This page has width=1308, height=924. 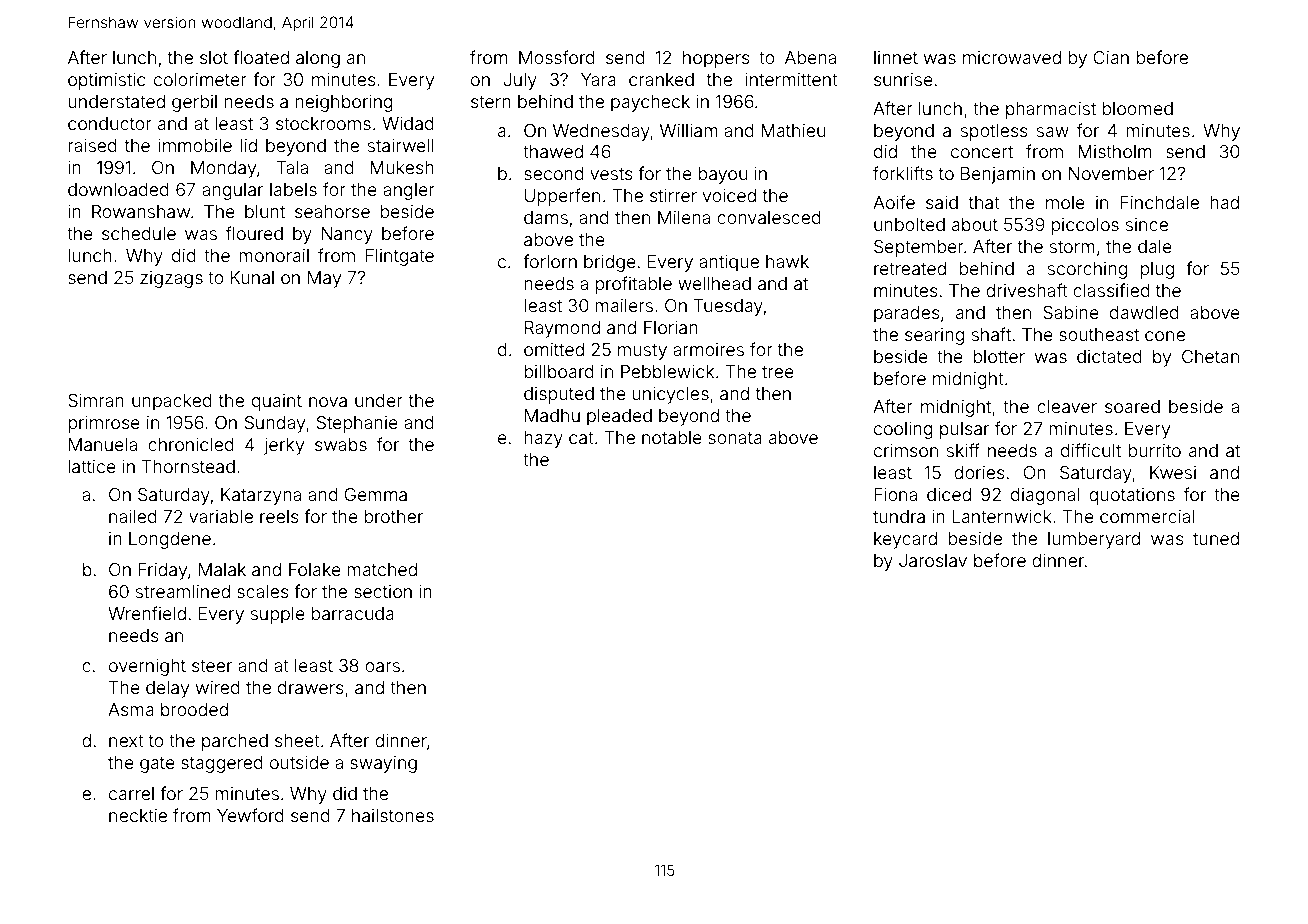 What do you see at coordinates (171, 279) in the page?
I see `zigzags` at bounding box center [171, 279].
